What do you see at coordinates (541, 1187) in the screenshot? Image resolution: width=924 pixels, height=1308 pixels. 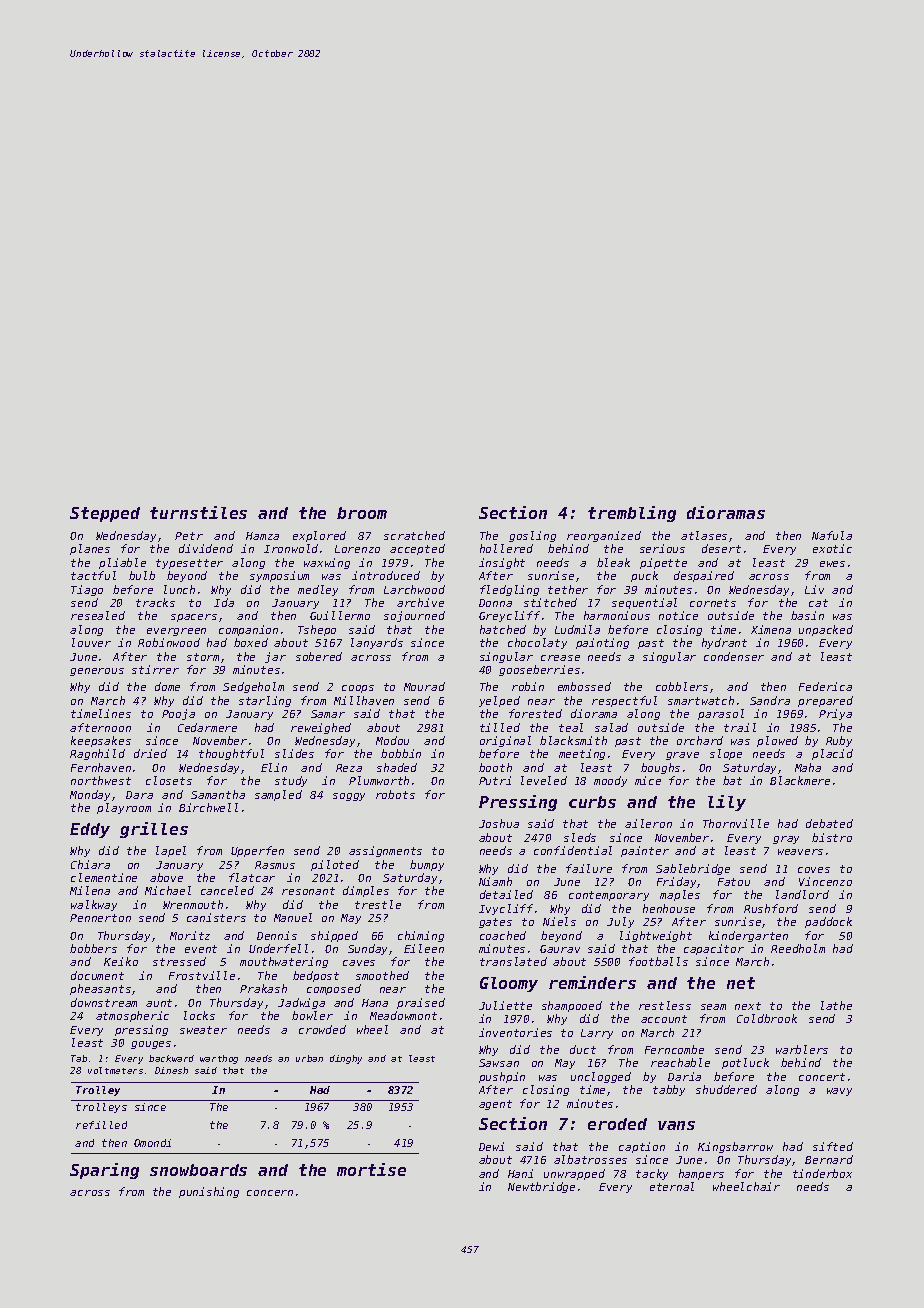 I see `Newtbridge` at bounding box center [541, 1187].
